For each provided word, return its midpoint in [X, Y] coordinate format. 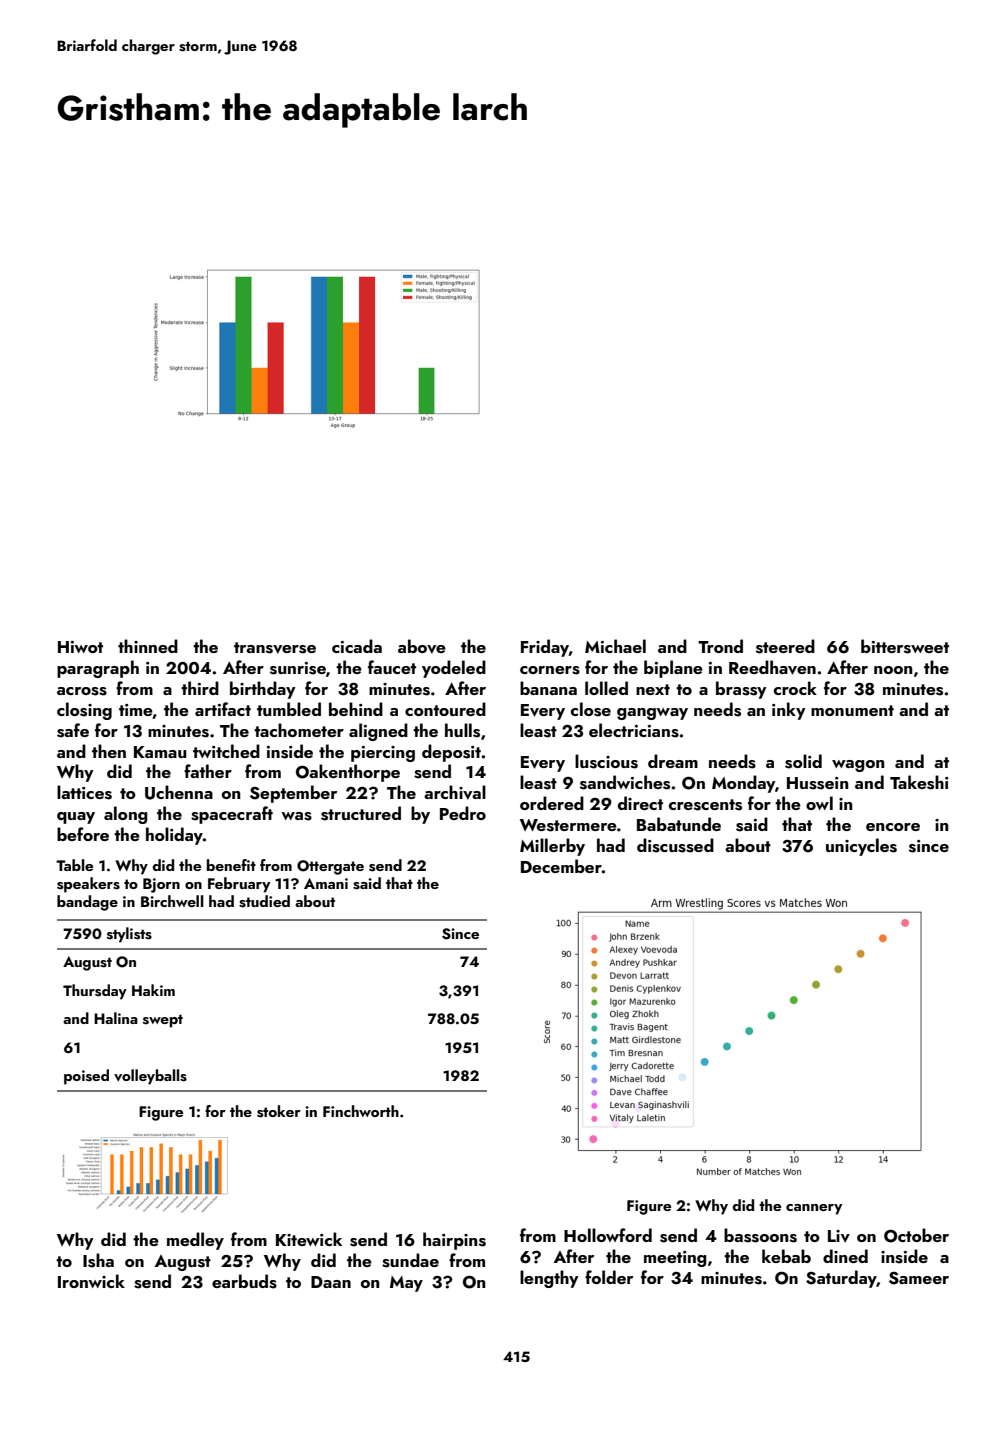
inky [789, 711]
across [82, 691]
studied [264, 901]
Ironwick [91, 1281]
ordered [552, 803]
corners [550, 670]
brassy [741, 690]
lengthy [549, 1279]
